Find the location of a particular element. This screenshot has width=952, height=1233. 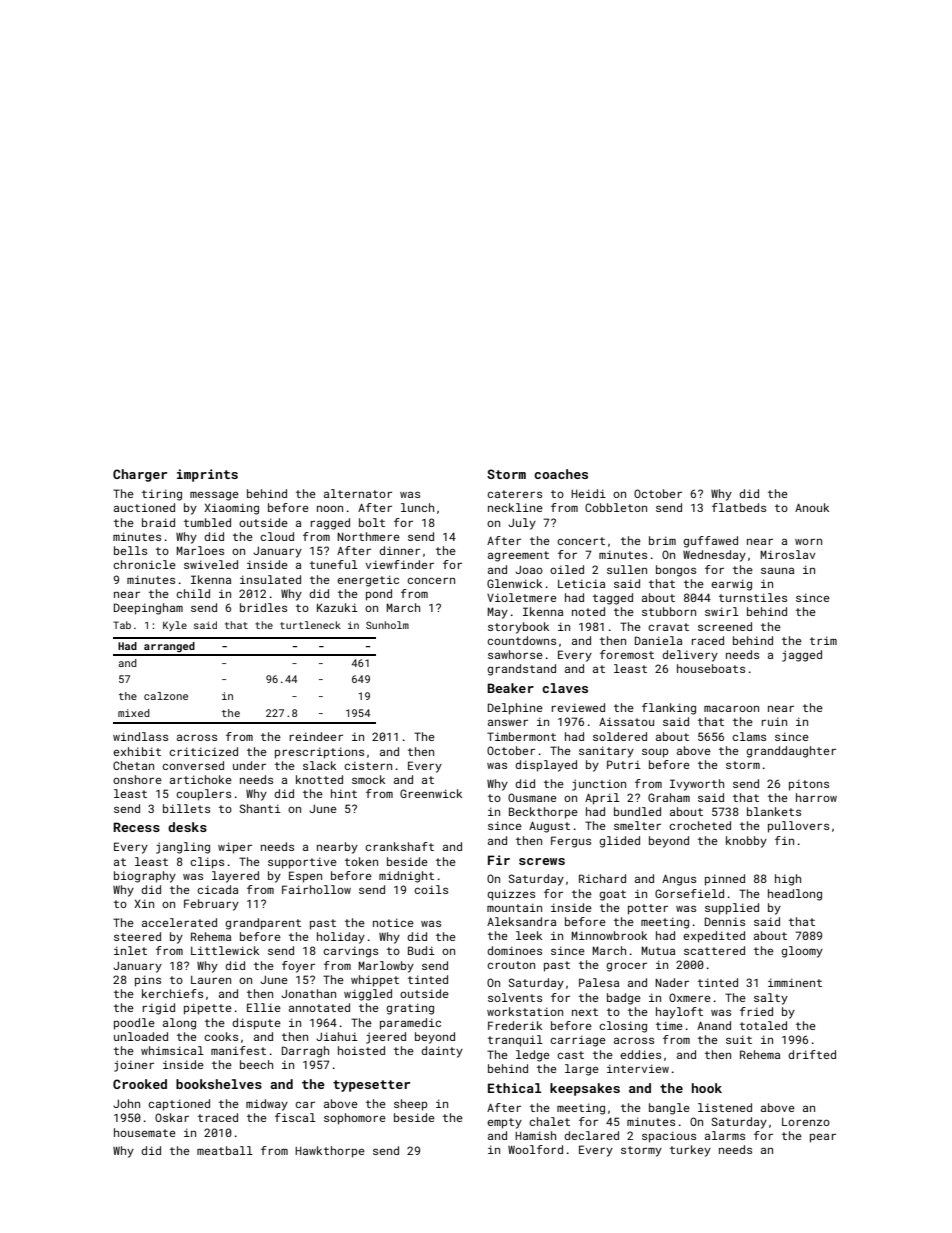

Tab is located at coordinates (122, 625).
